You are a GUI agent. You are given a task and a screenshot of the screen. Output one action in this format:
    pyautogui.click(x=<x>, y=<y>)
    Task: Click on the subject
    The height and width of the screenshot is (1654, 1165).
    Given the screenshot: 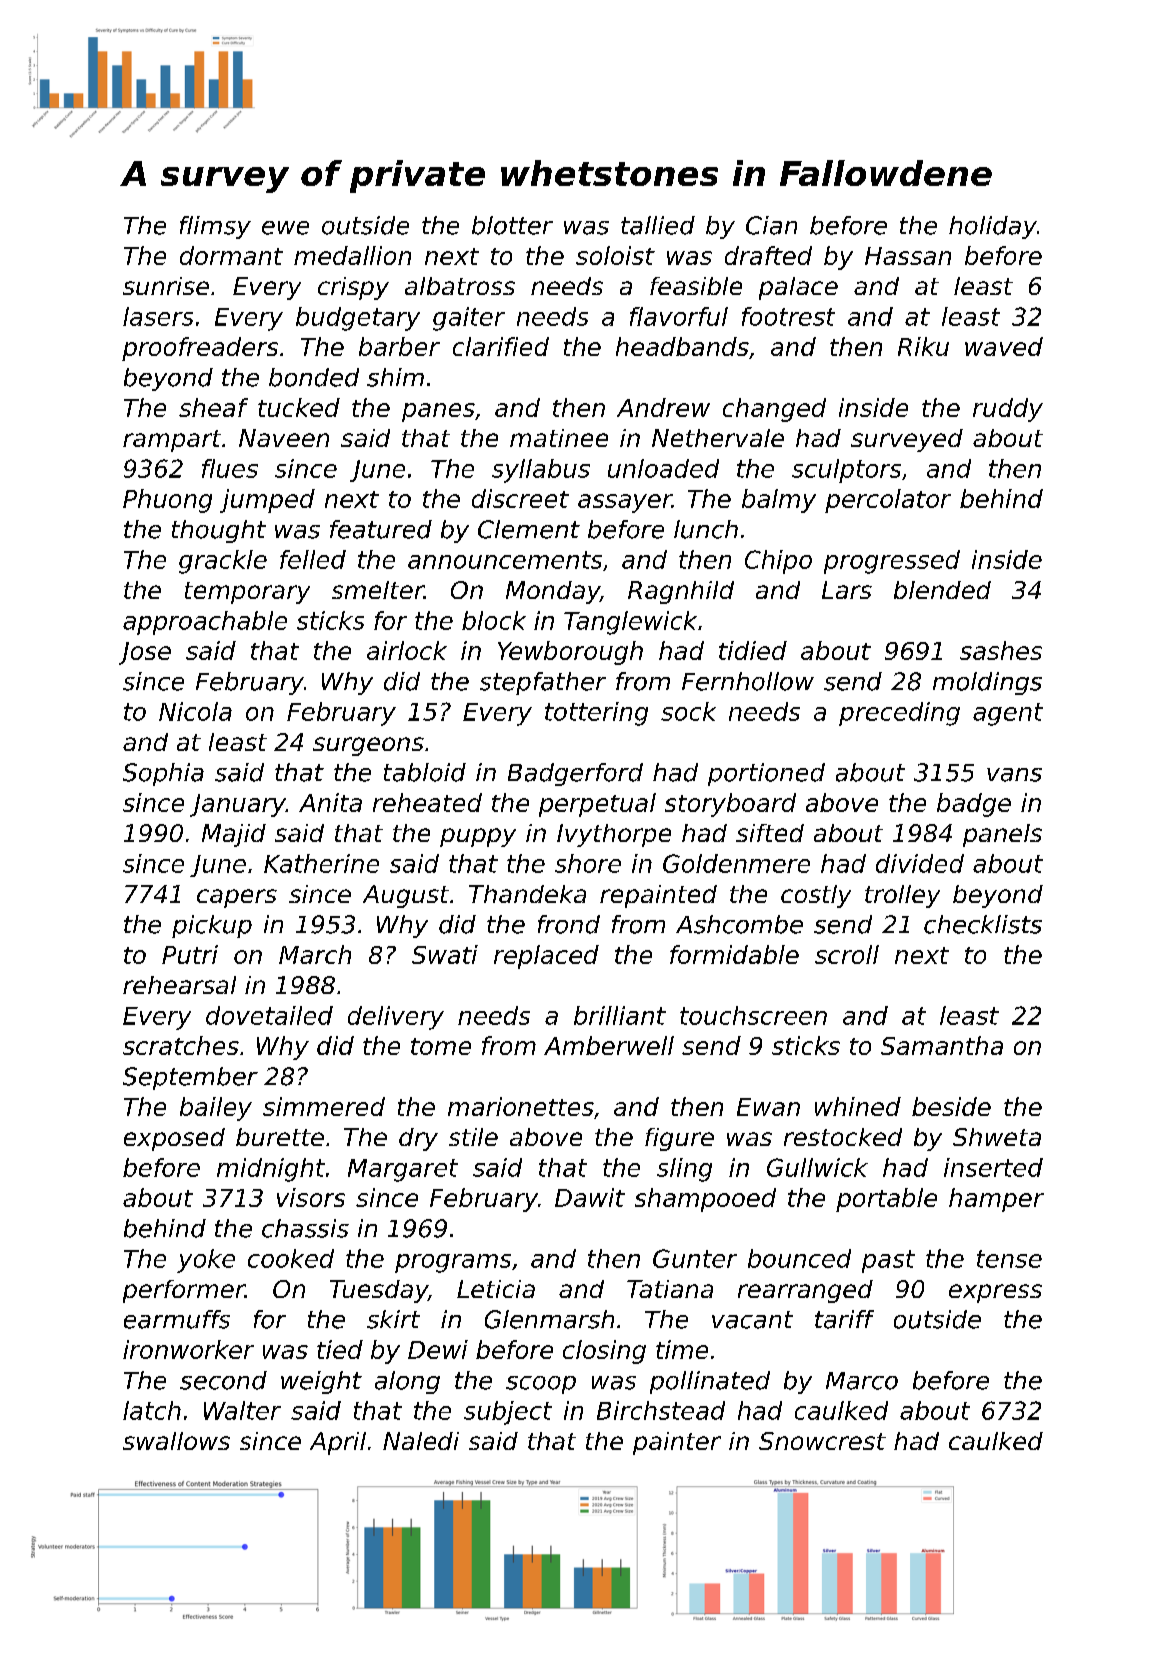 What is the action you would take?
    pyautogui.click(x=508, y=1413)
